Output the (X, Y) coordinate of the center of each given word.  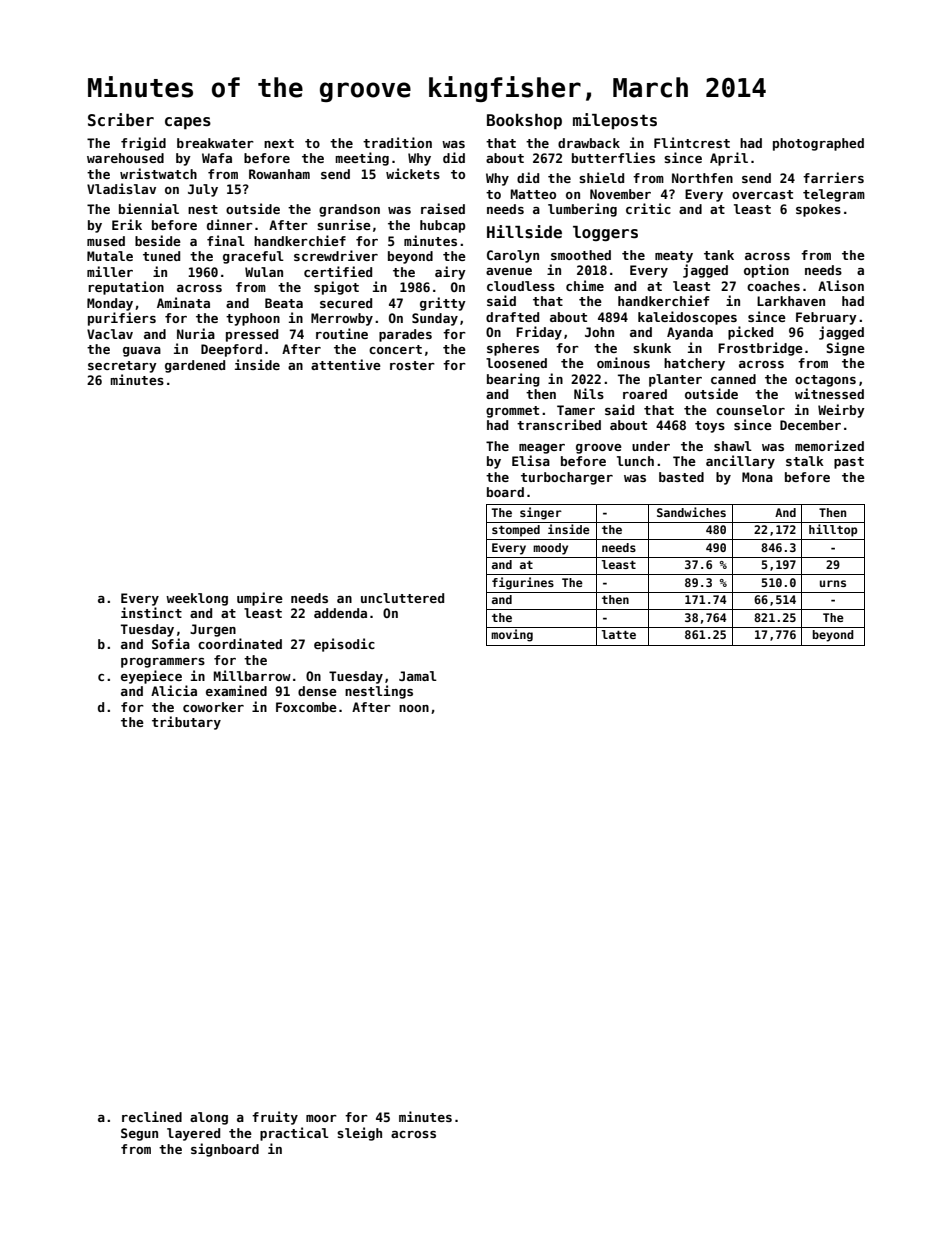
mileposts (615, 121)
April (729, 159)
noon (414, 708)
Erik (127, 224)
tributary (186, 723)
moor (321, 1118)
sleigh (359, 1134)
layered (193, 1134)
